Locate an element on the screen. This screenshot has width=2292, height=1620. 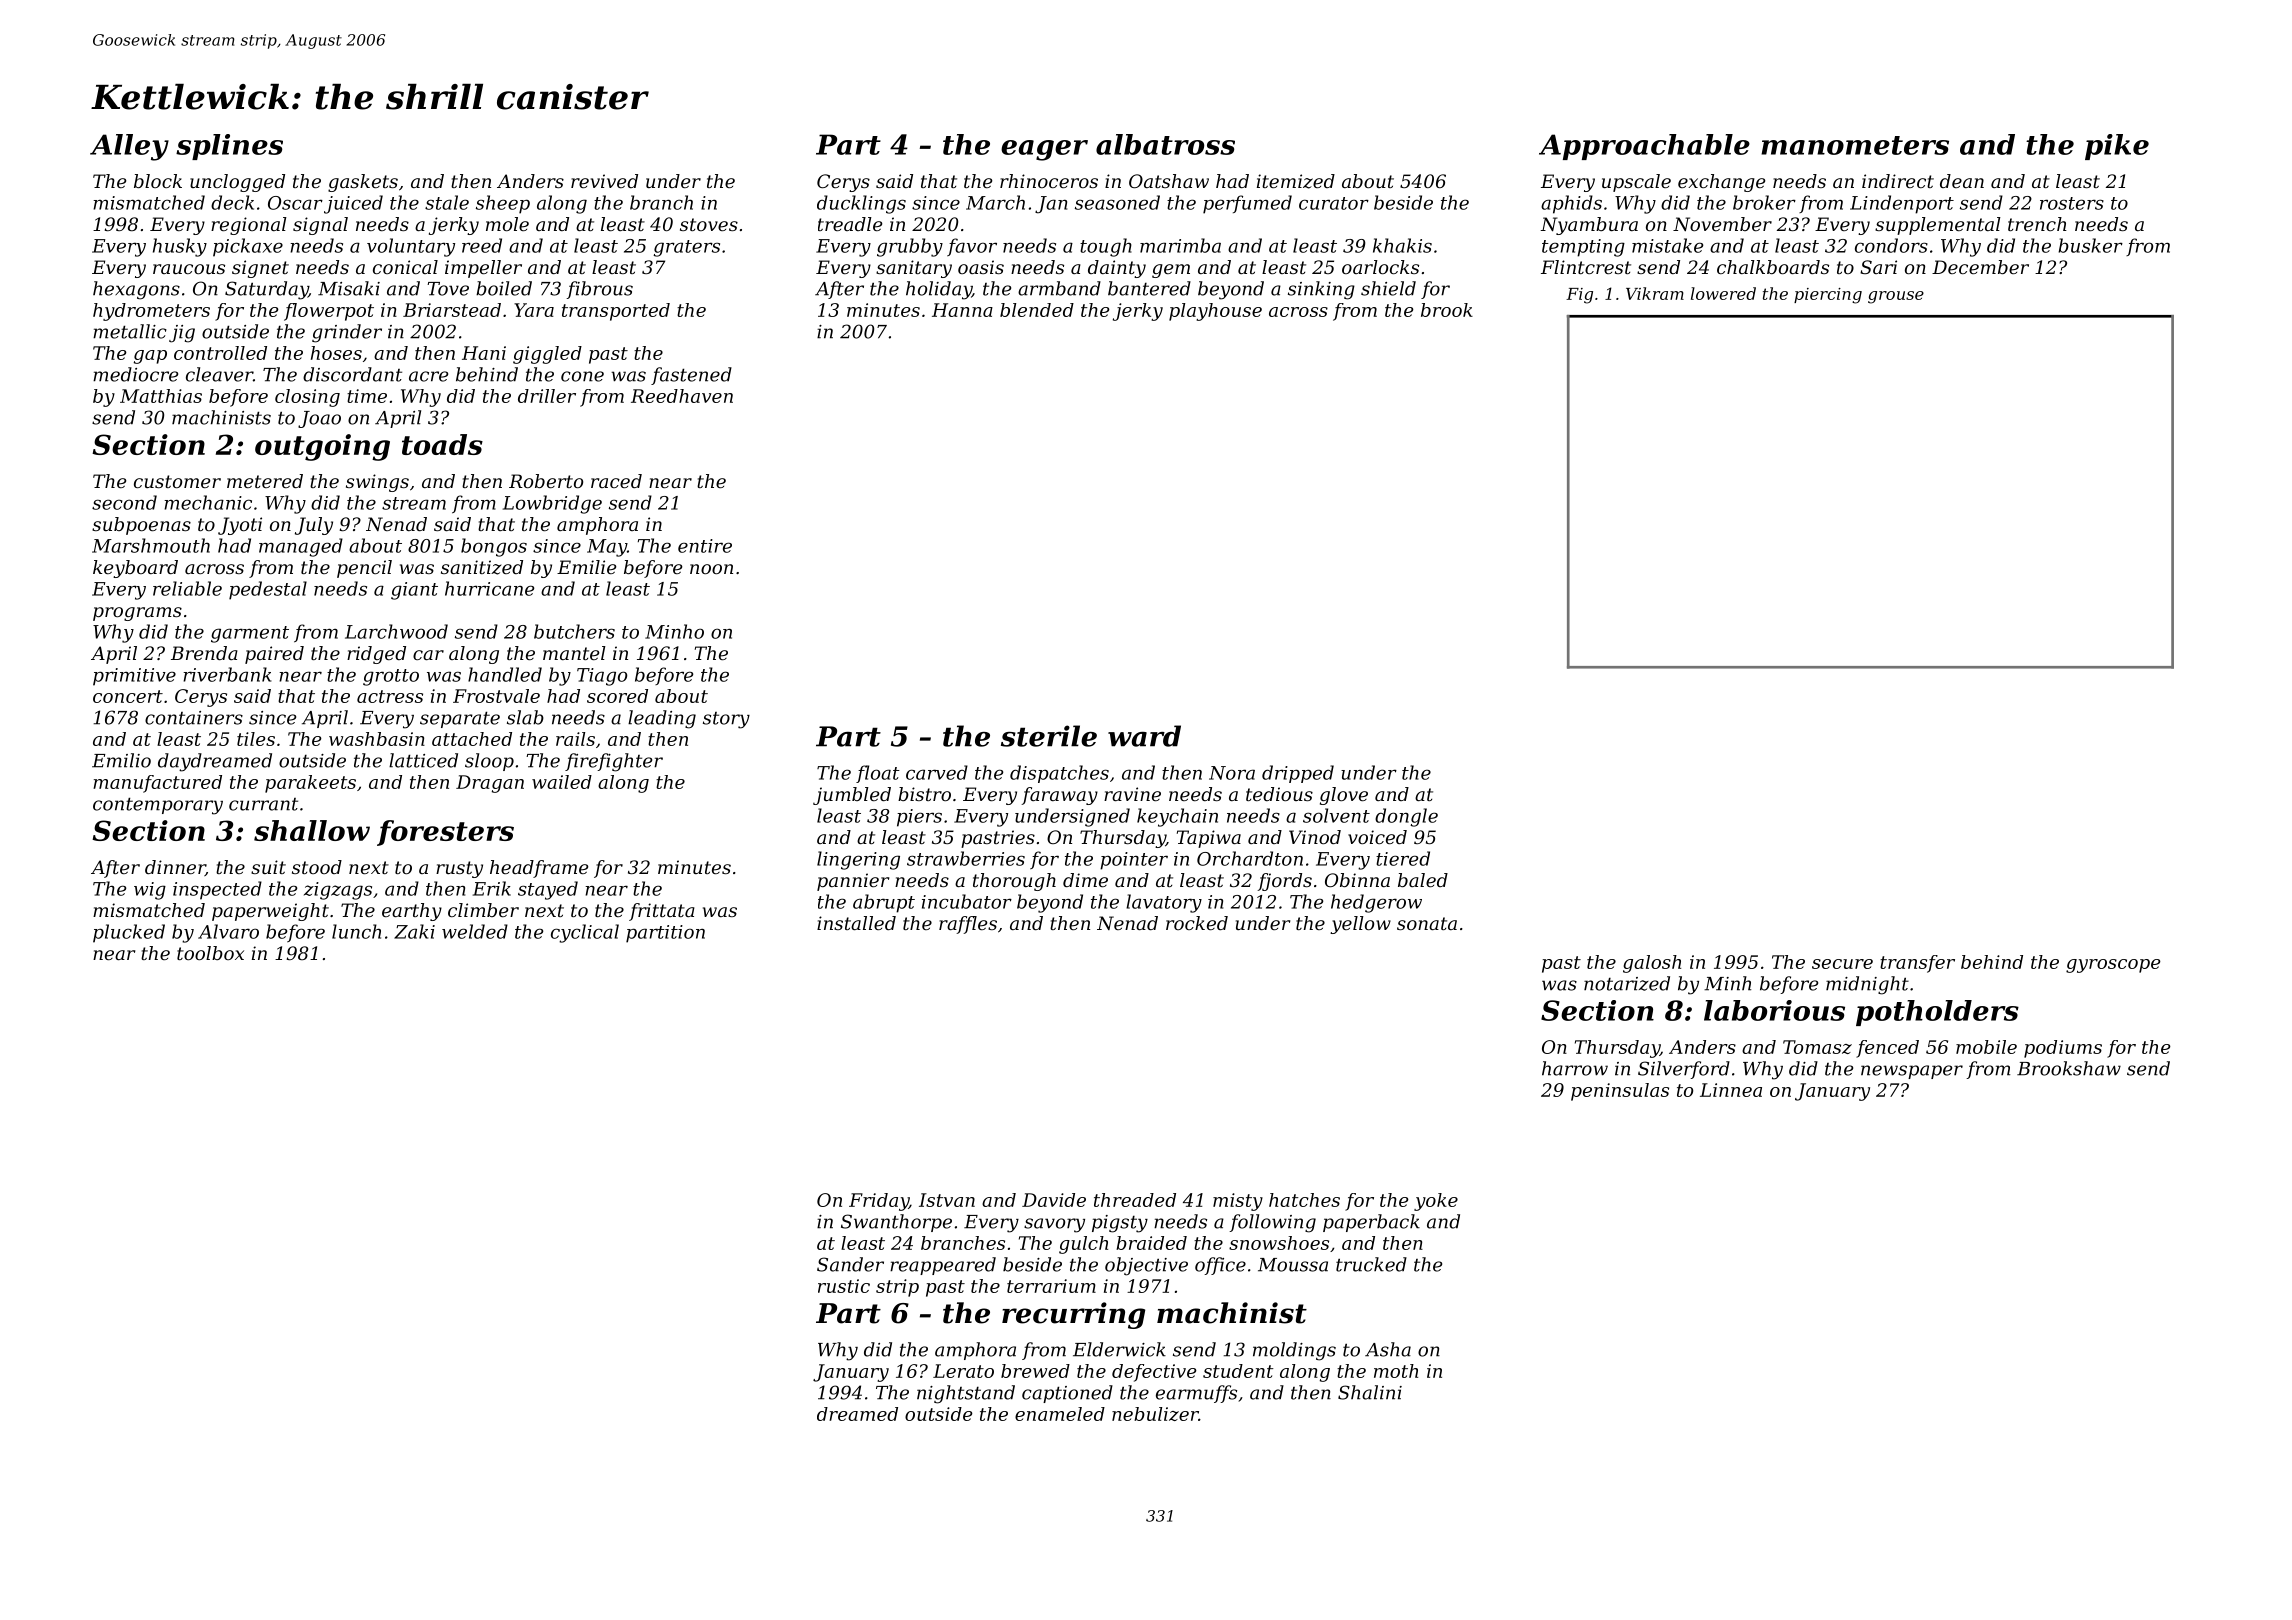
Friday is located at coordinates (879, 1202).
